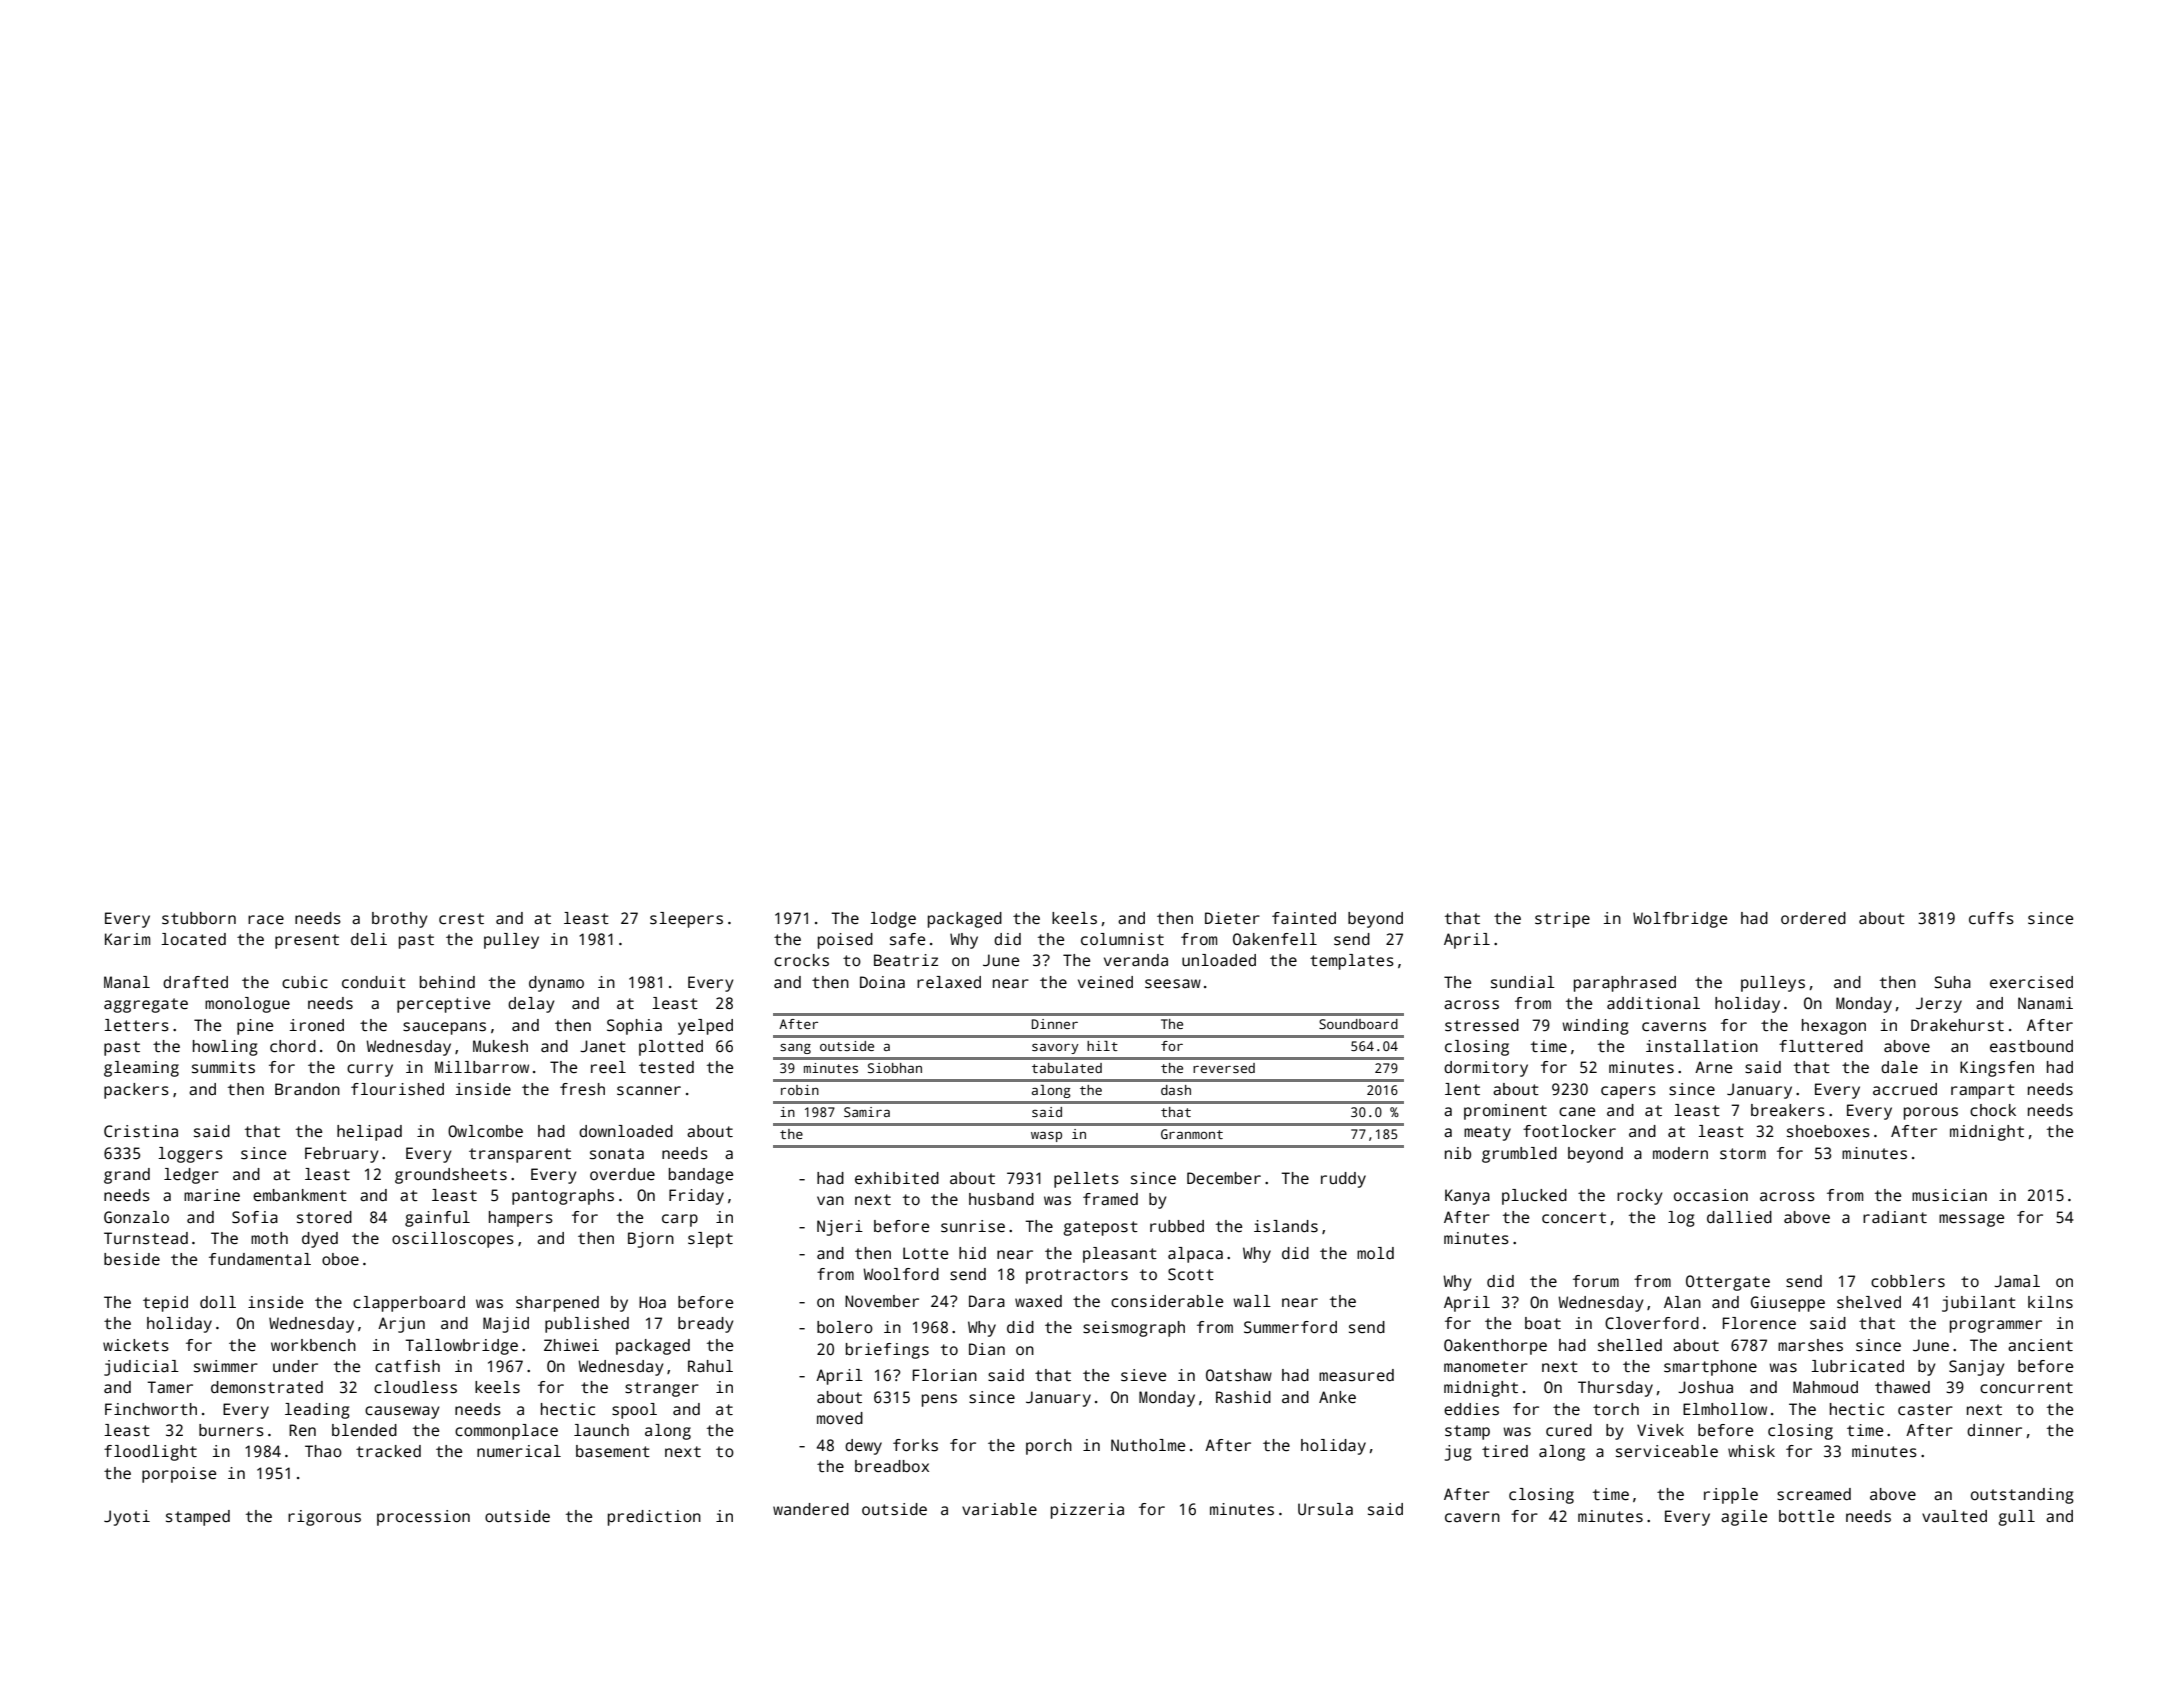 This image has height=1683, width=2178. Describe the element at coordinates (1304, 918) in the image. I see `fainted` at that location.
